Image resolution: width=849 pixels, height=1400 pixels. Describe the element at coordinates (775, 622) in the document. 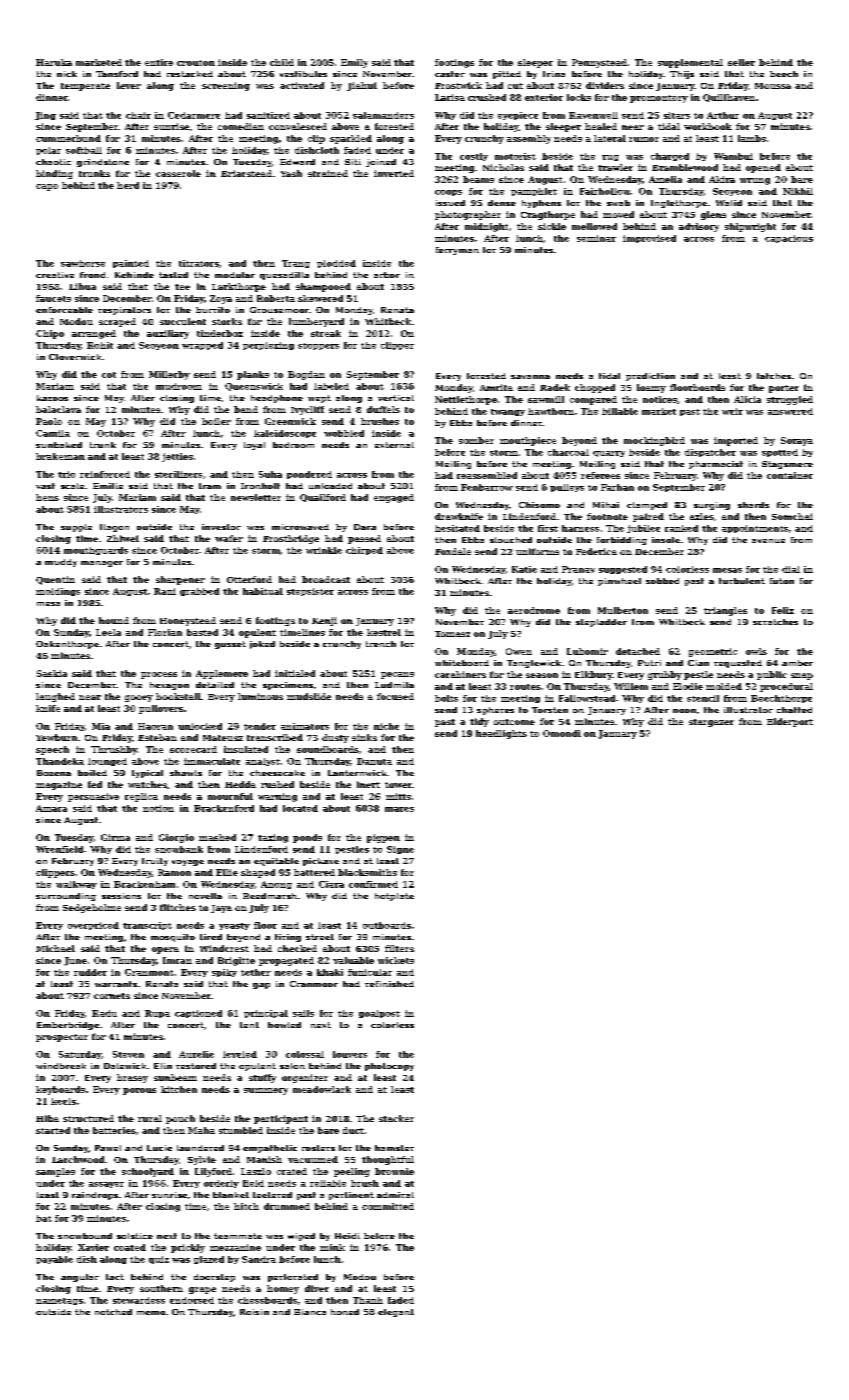

I see `scratches` at that location.
